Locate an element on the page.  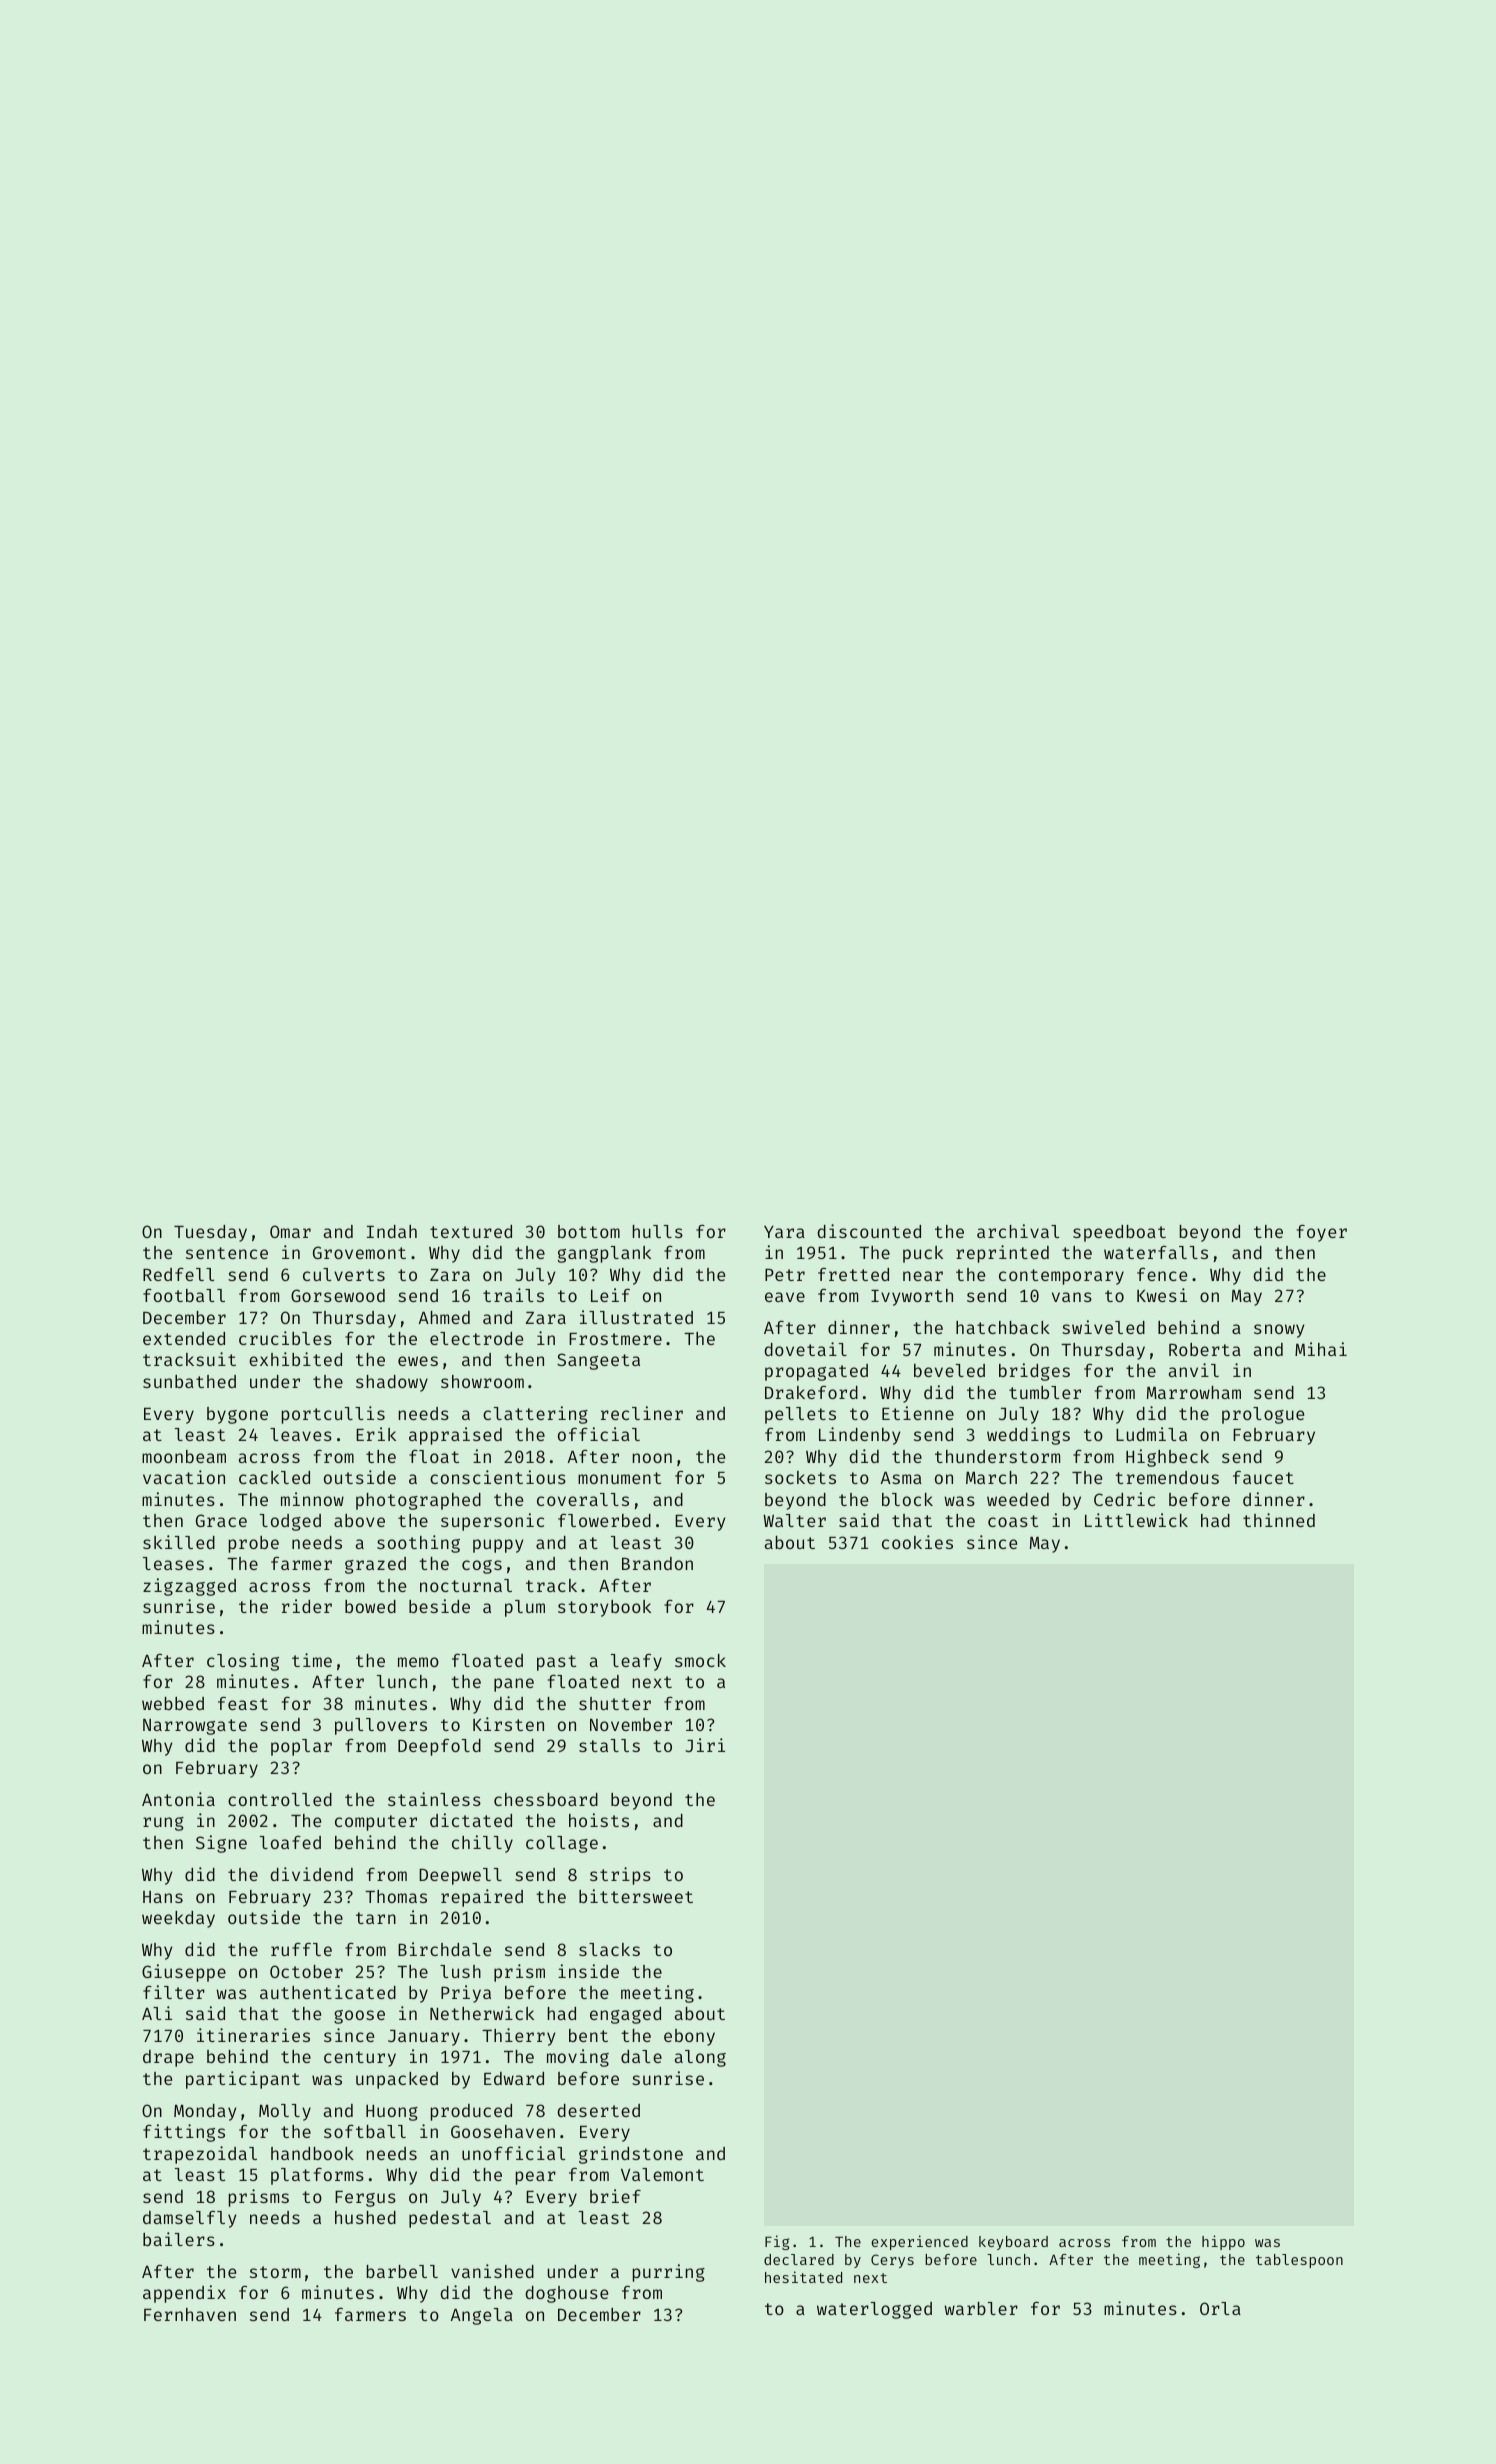
speedboat is located at coordinates (1119, 1233).
